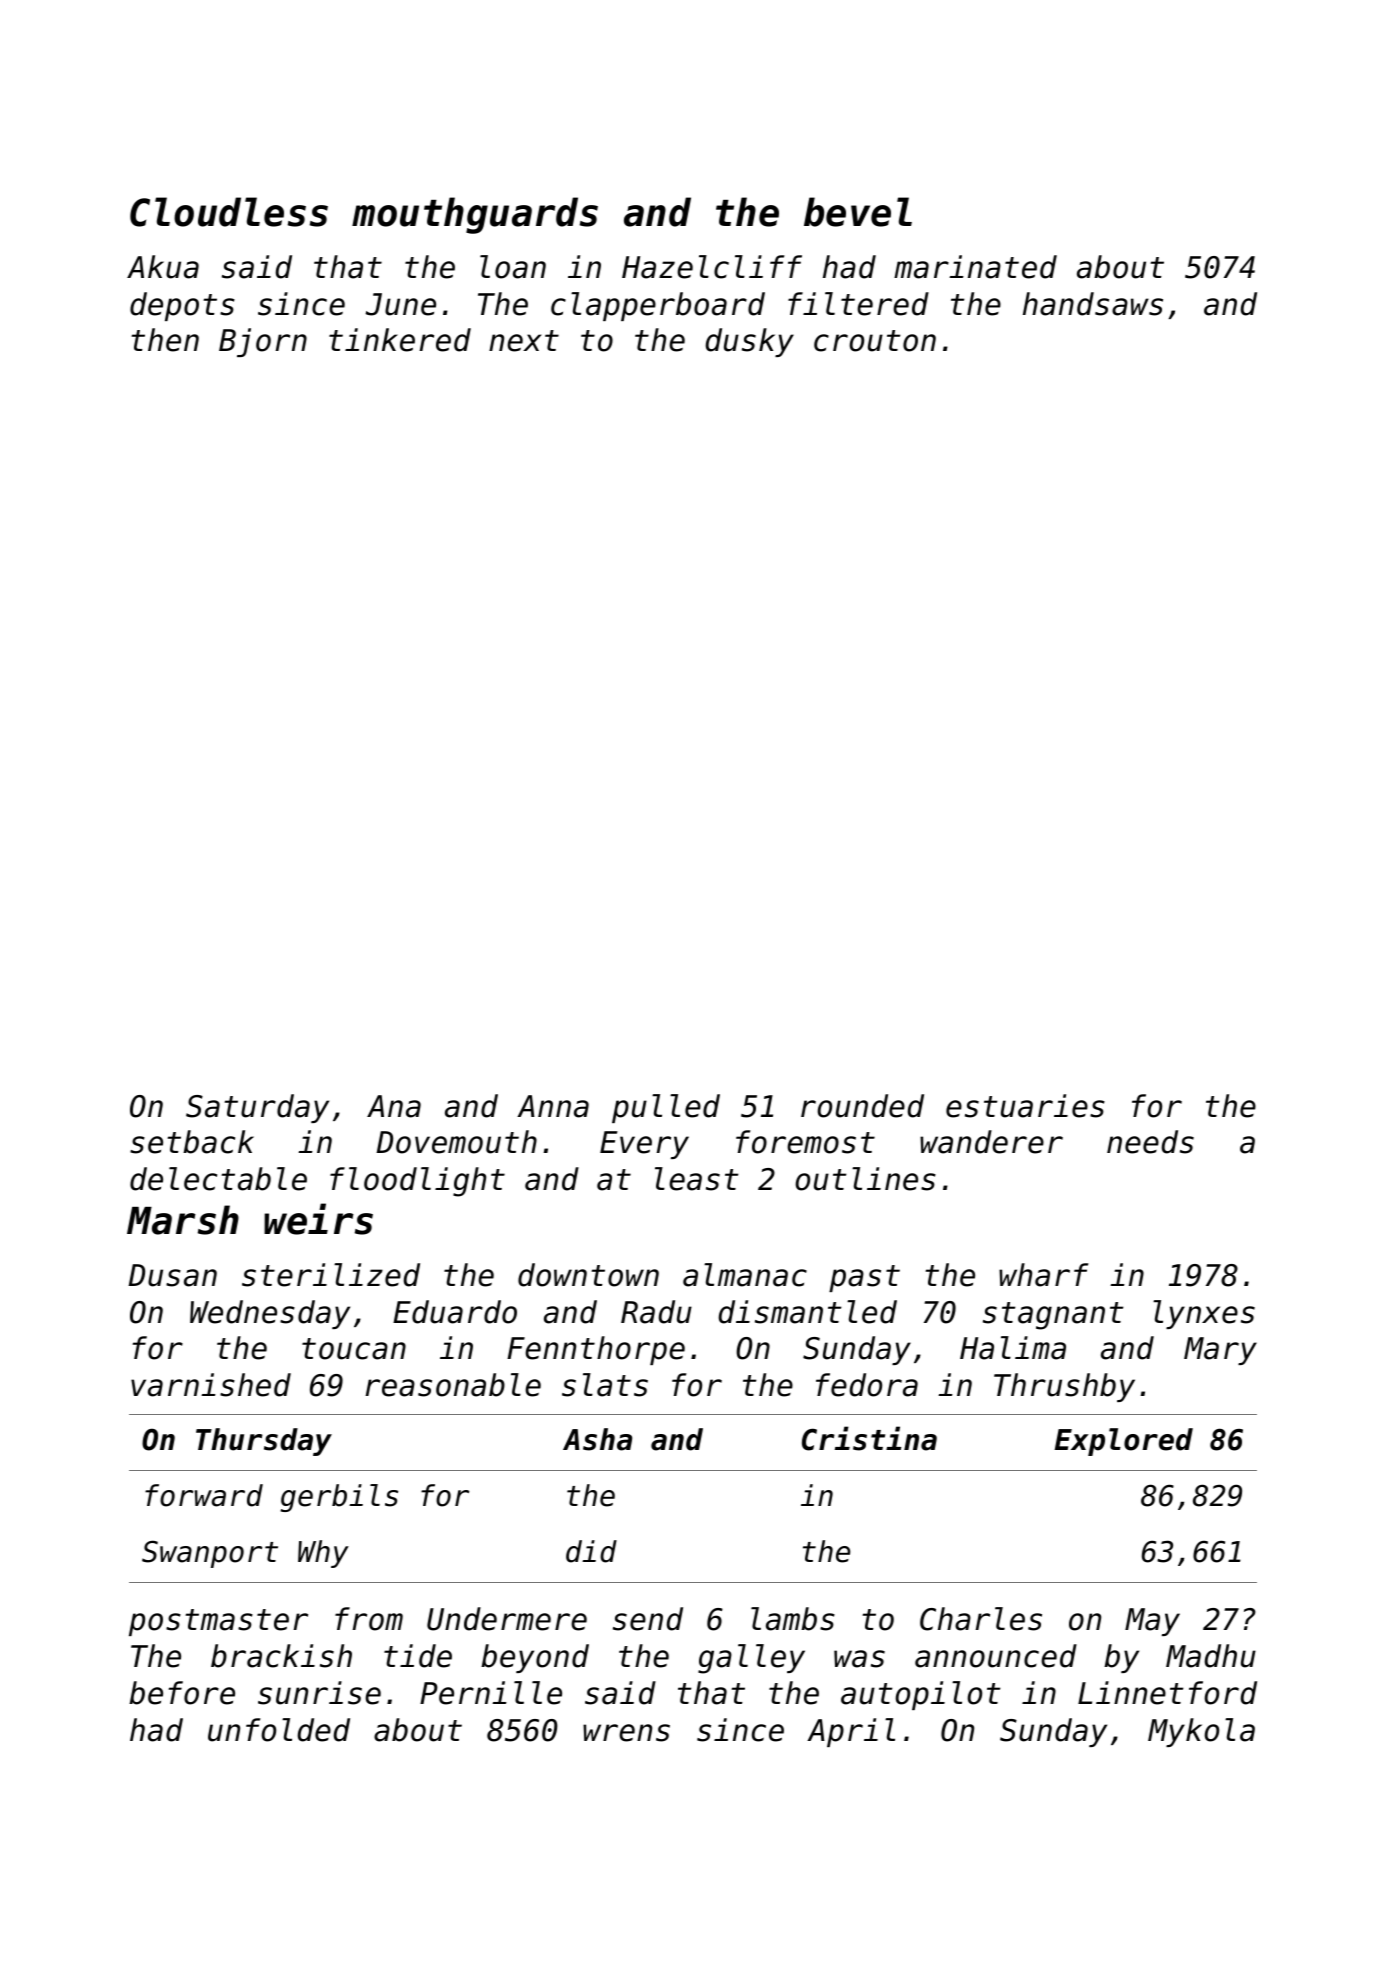  I want to click on Saturday, so click(257, 1108).
